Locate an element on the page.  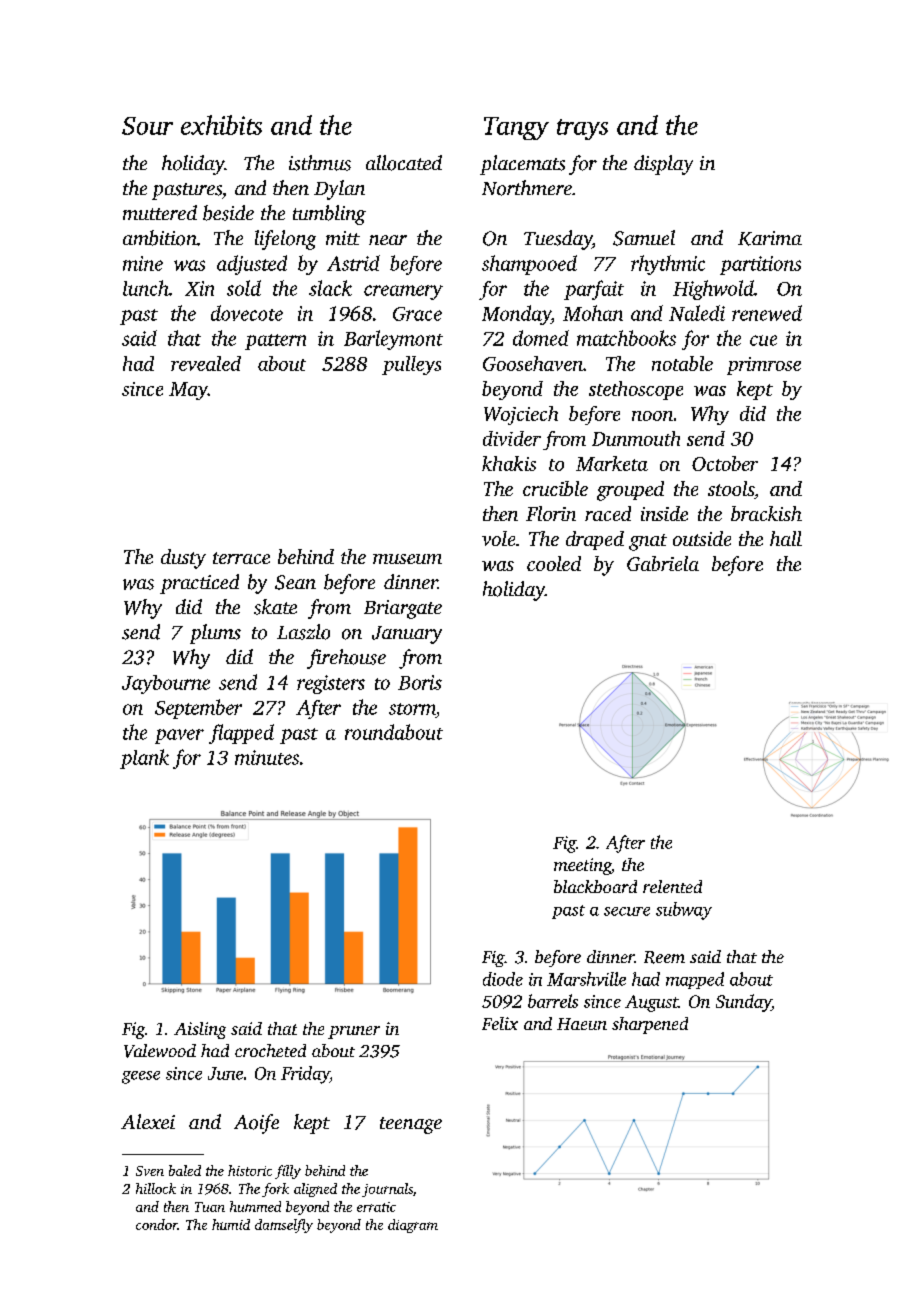
pulleys is located at coordinates (411, 365).
